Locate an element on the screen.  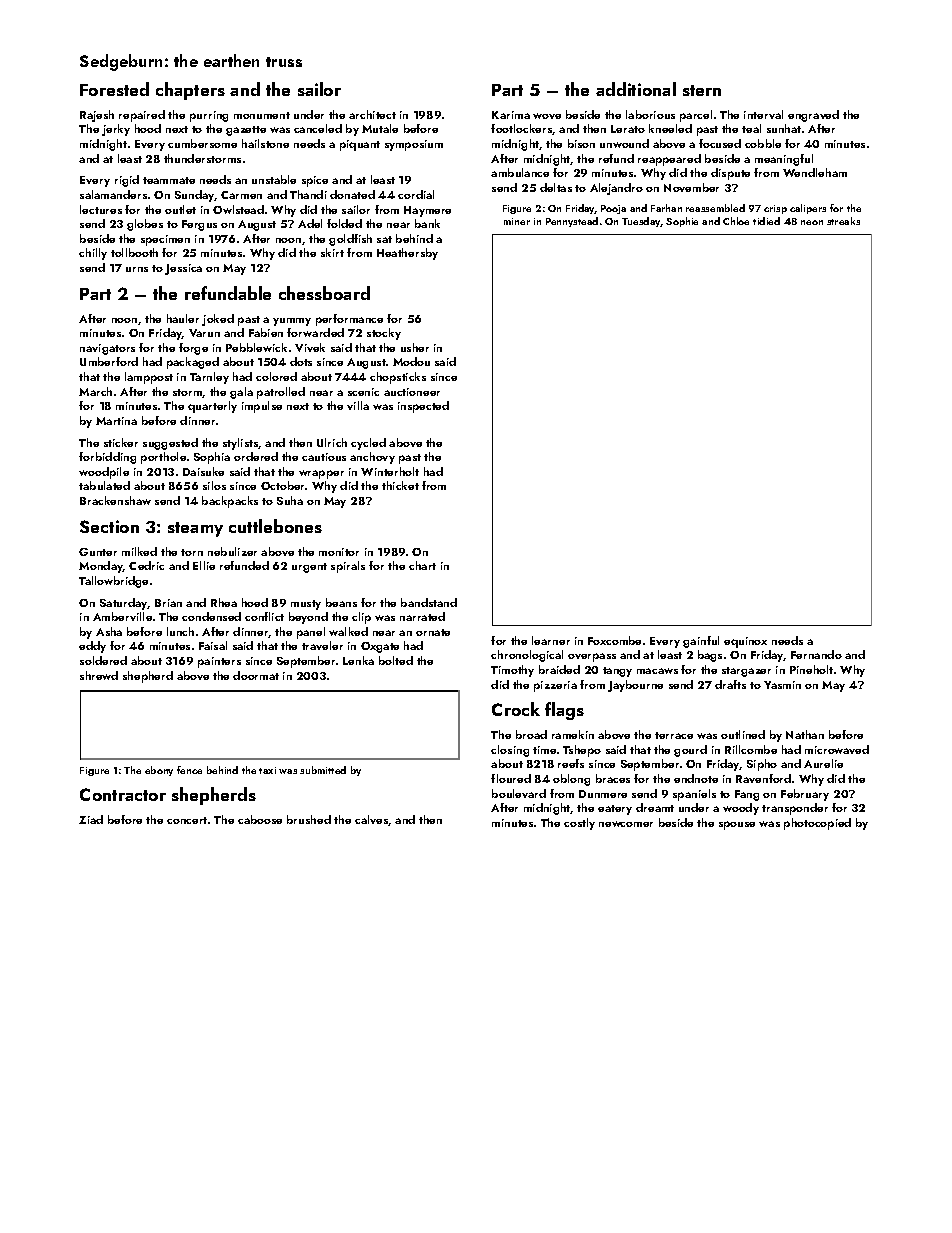
chessboard is located at coordinates (324, 293).
